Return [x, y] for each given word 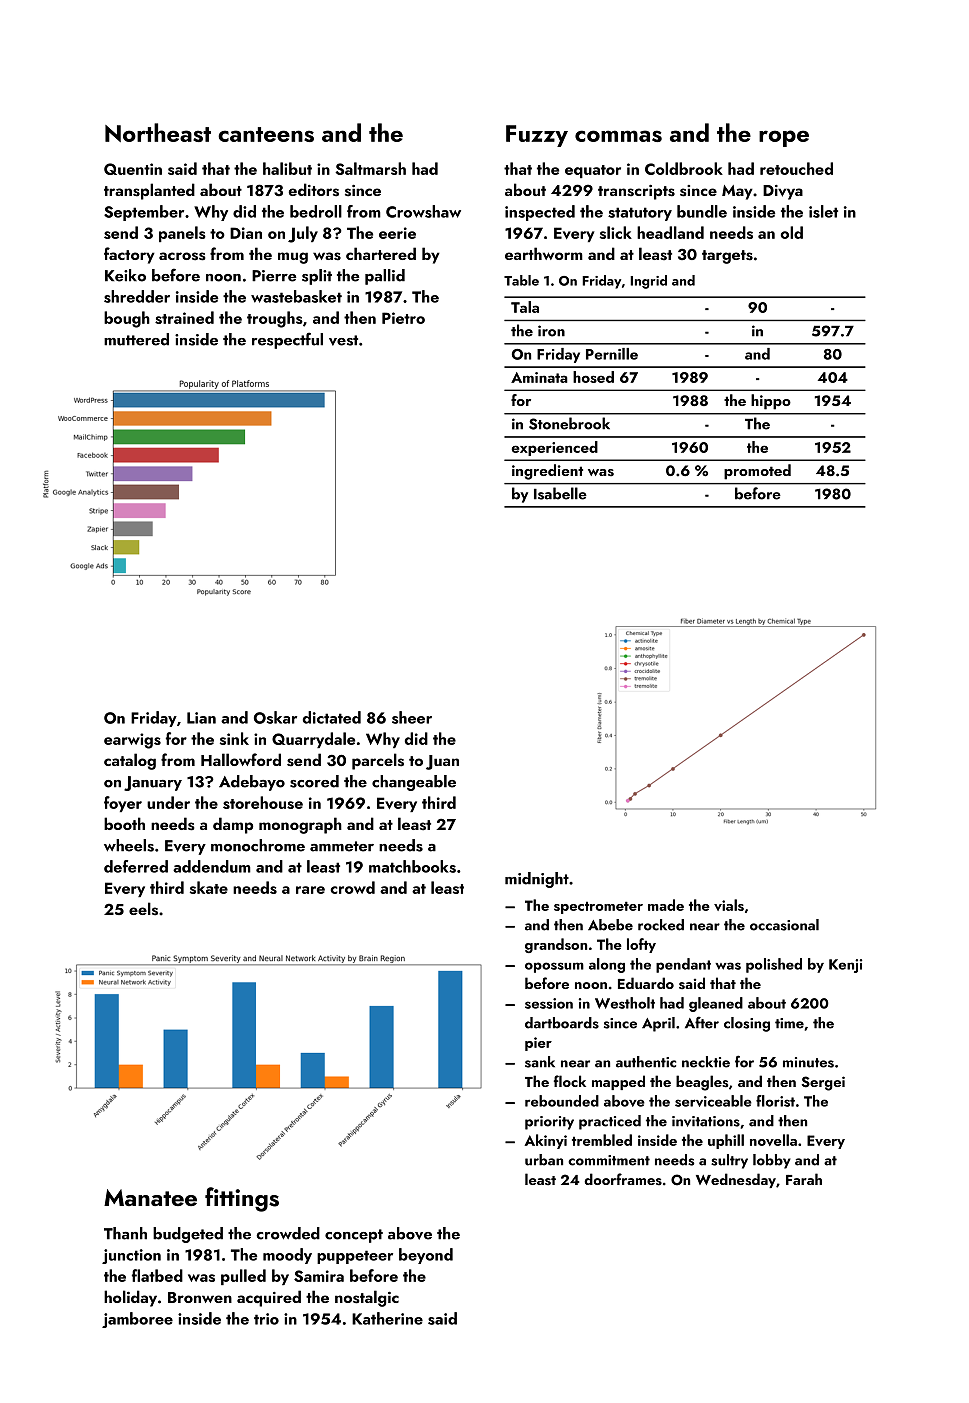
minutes [808, 1062]
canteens [266, 134]
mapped [618, 1082]
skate [209, 887]
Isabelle [560, 493]
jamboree [137, 1320]
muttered [136, 339]
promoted [757, 472]
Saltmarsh [370, 168]
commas [618, 136]
